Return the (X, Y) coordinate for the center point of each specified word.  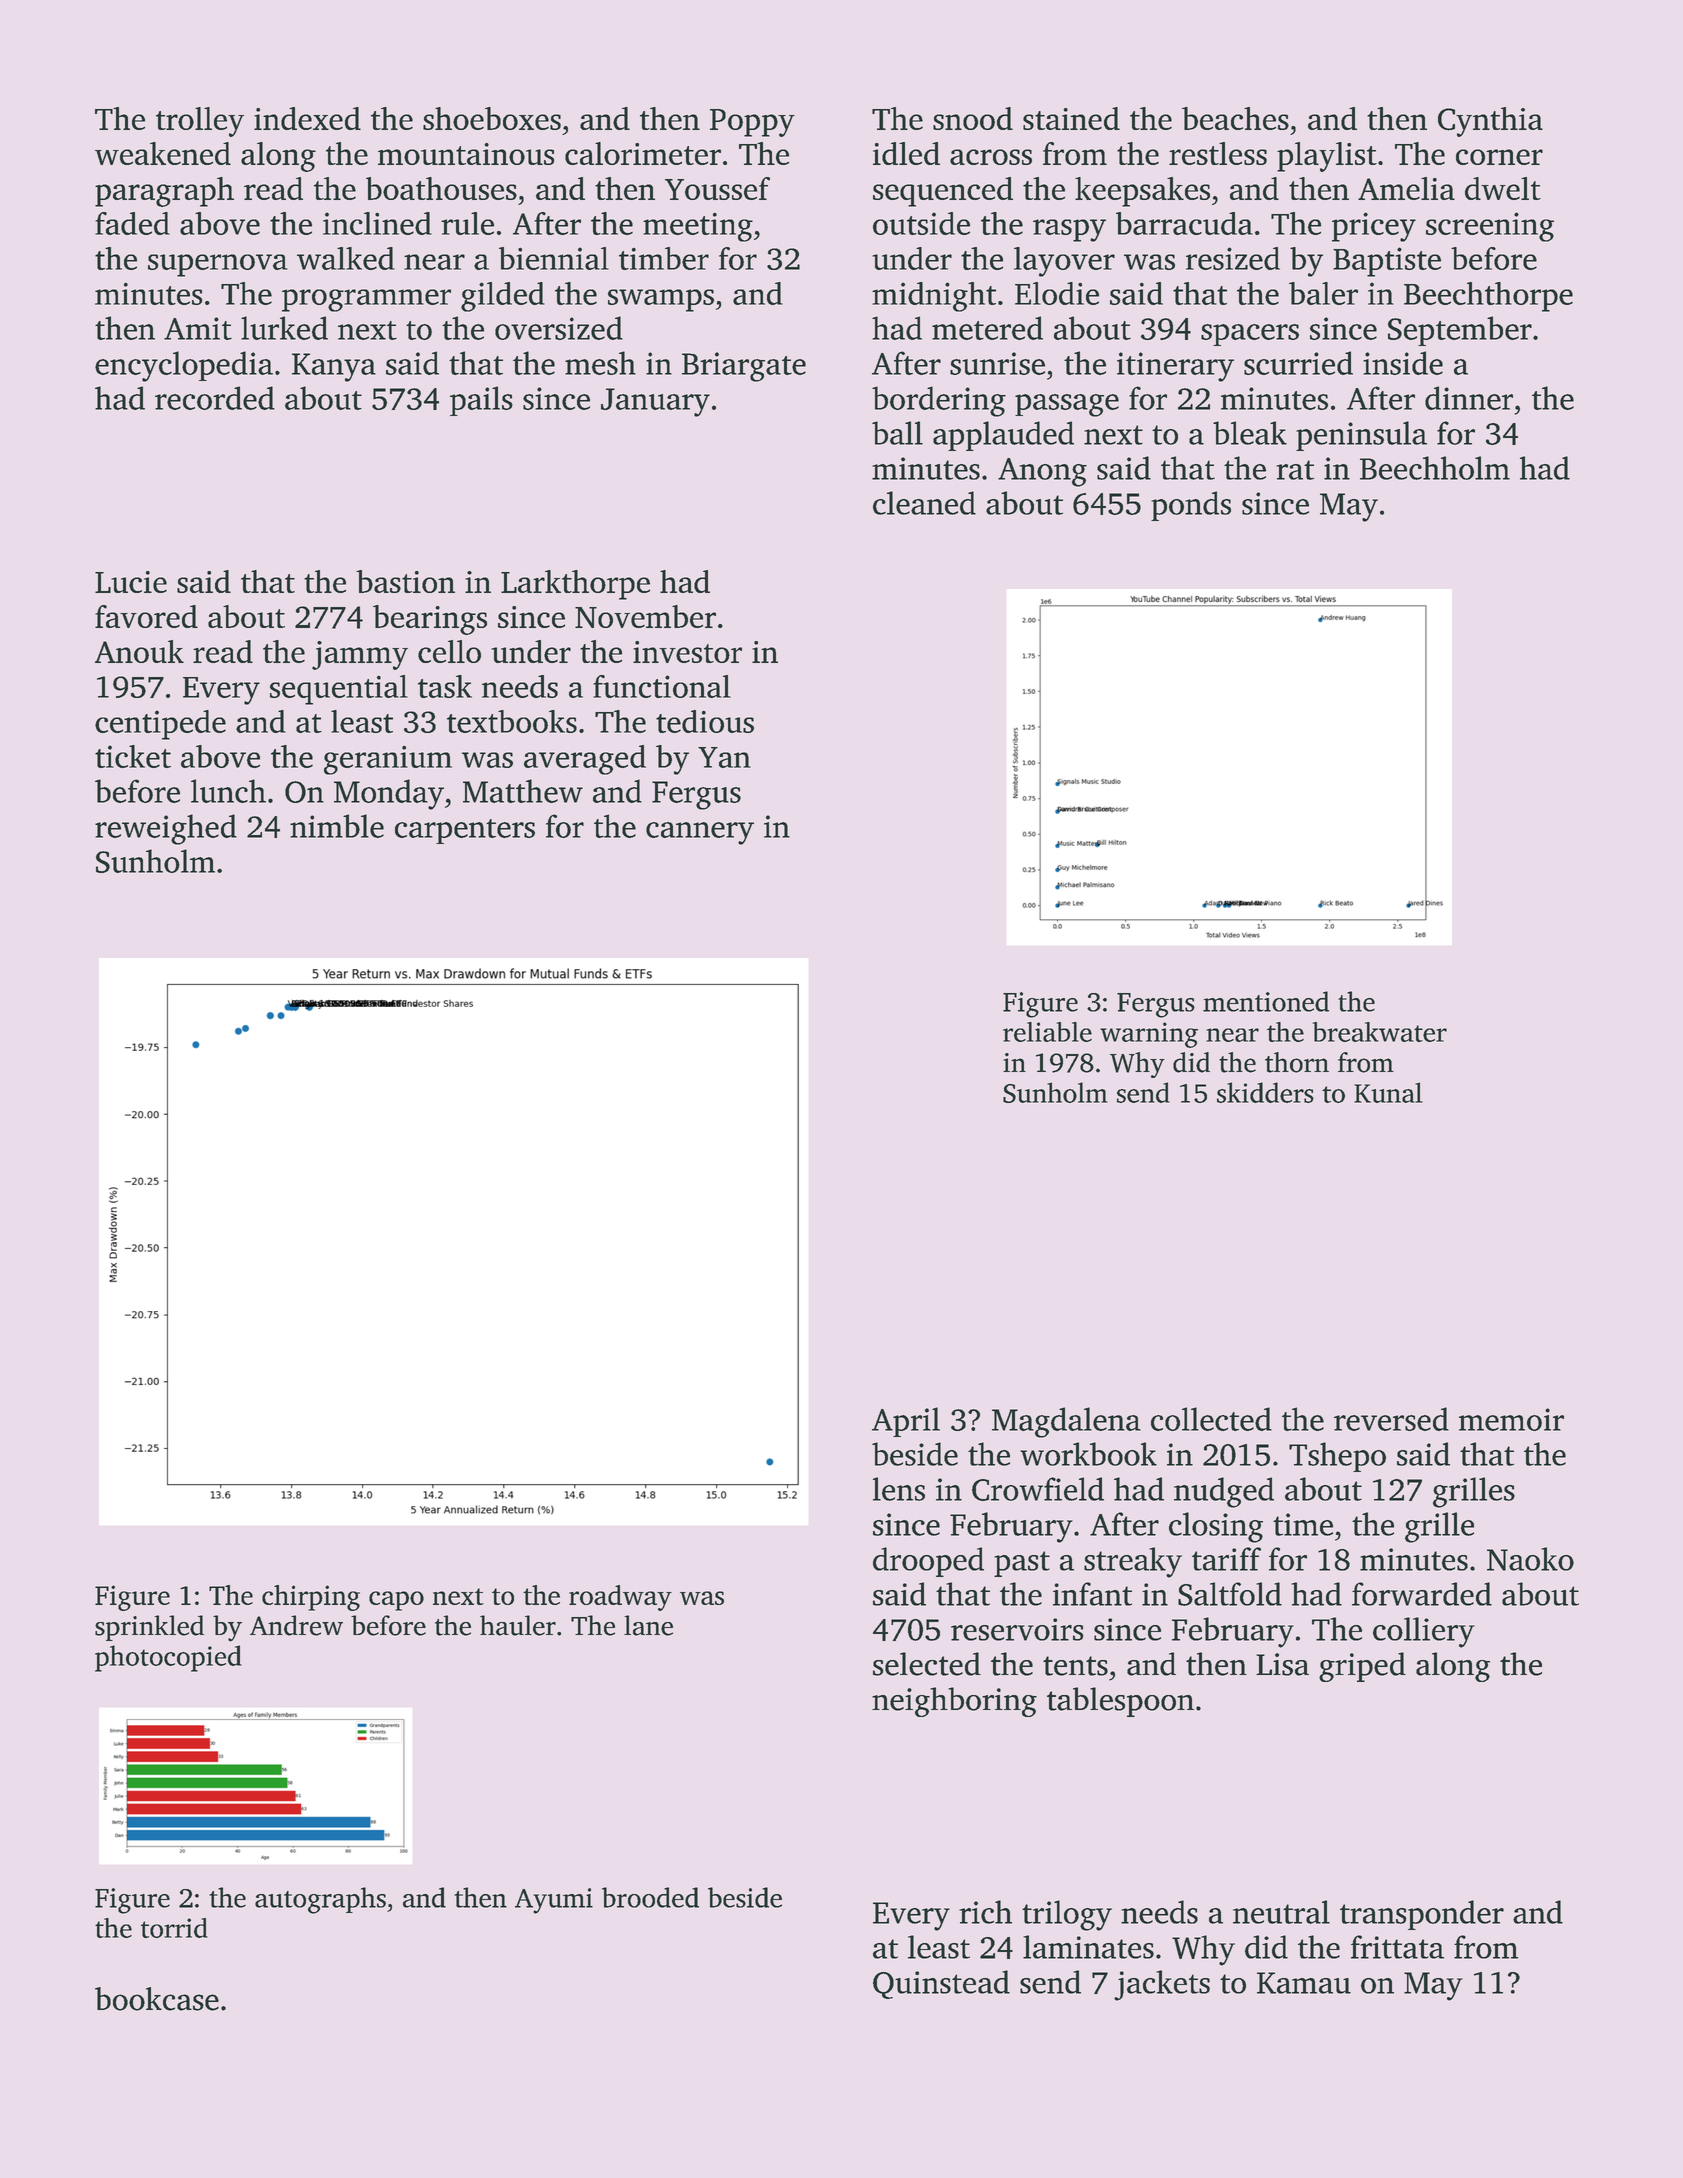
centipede (160, 725)
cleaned (924, 503)
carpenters (465, 831)
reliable (1047, 1032)
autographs (320, 1900)
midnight (934, 297)
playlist (1327, 157)
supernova (218, 265)
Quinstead (941, 1984)
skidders (1265, 1092)
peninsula (1361, 436)
